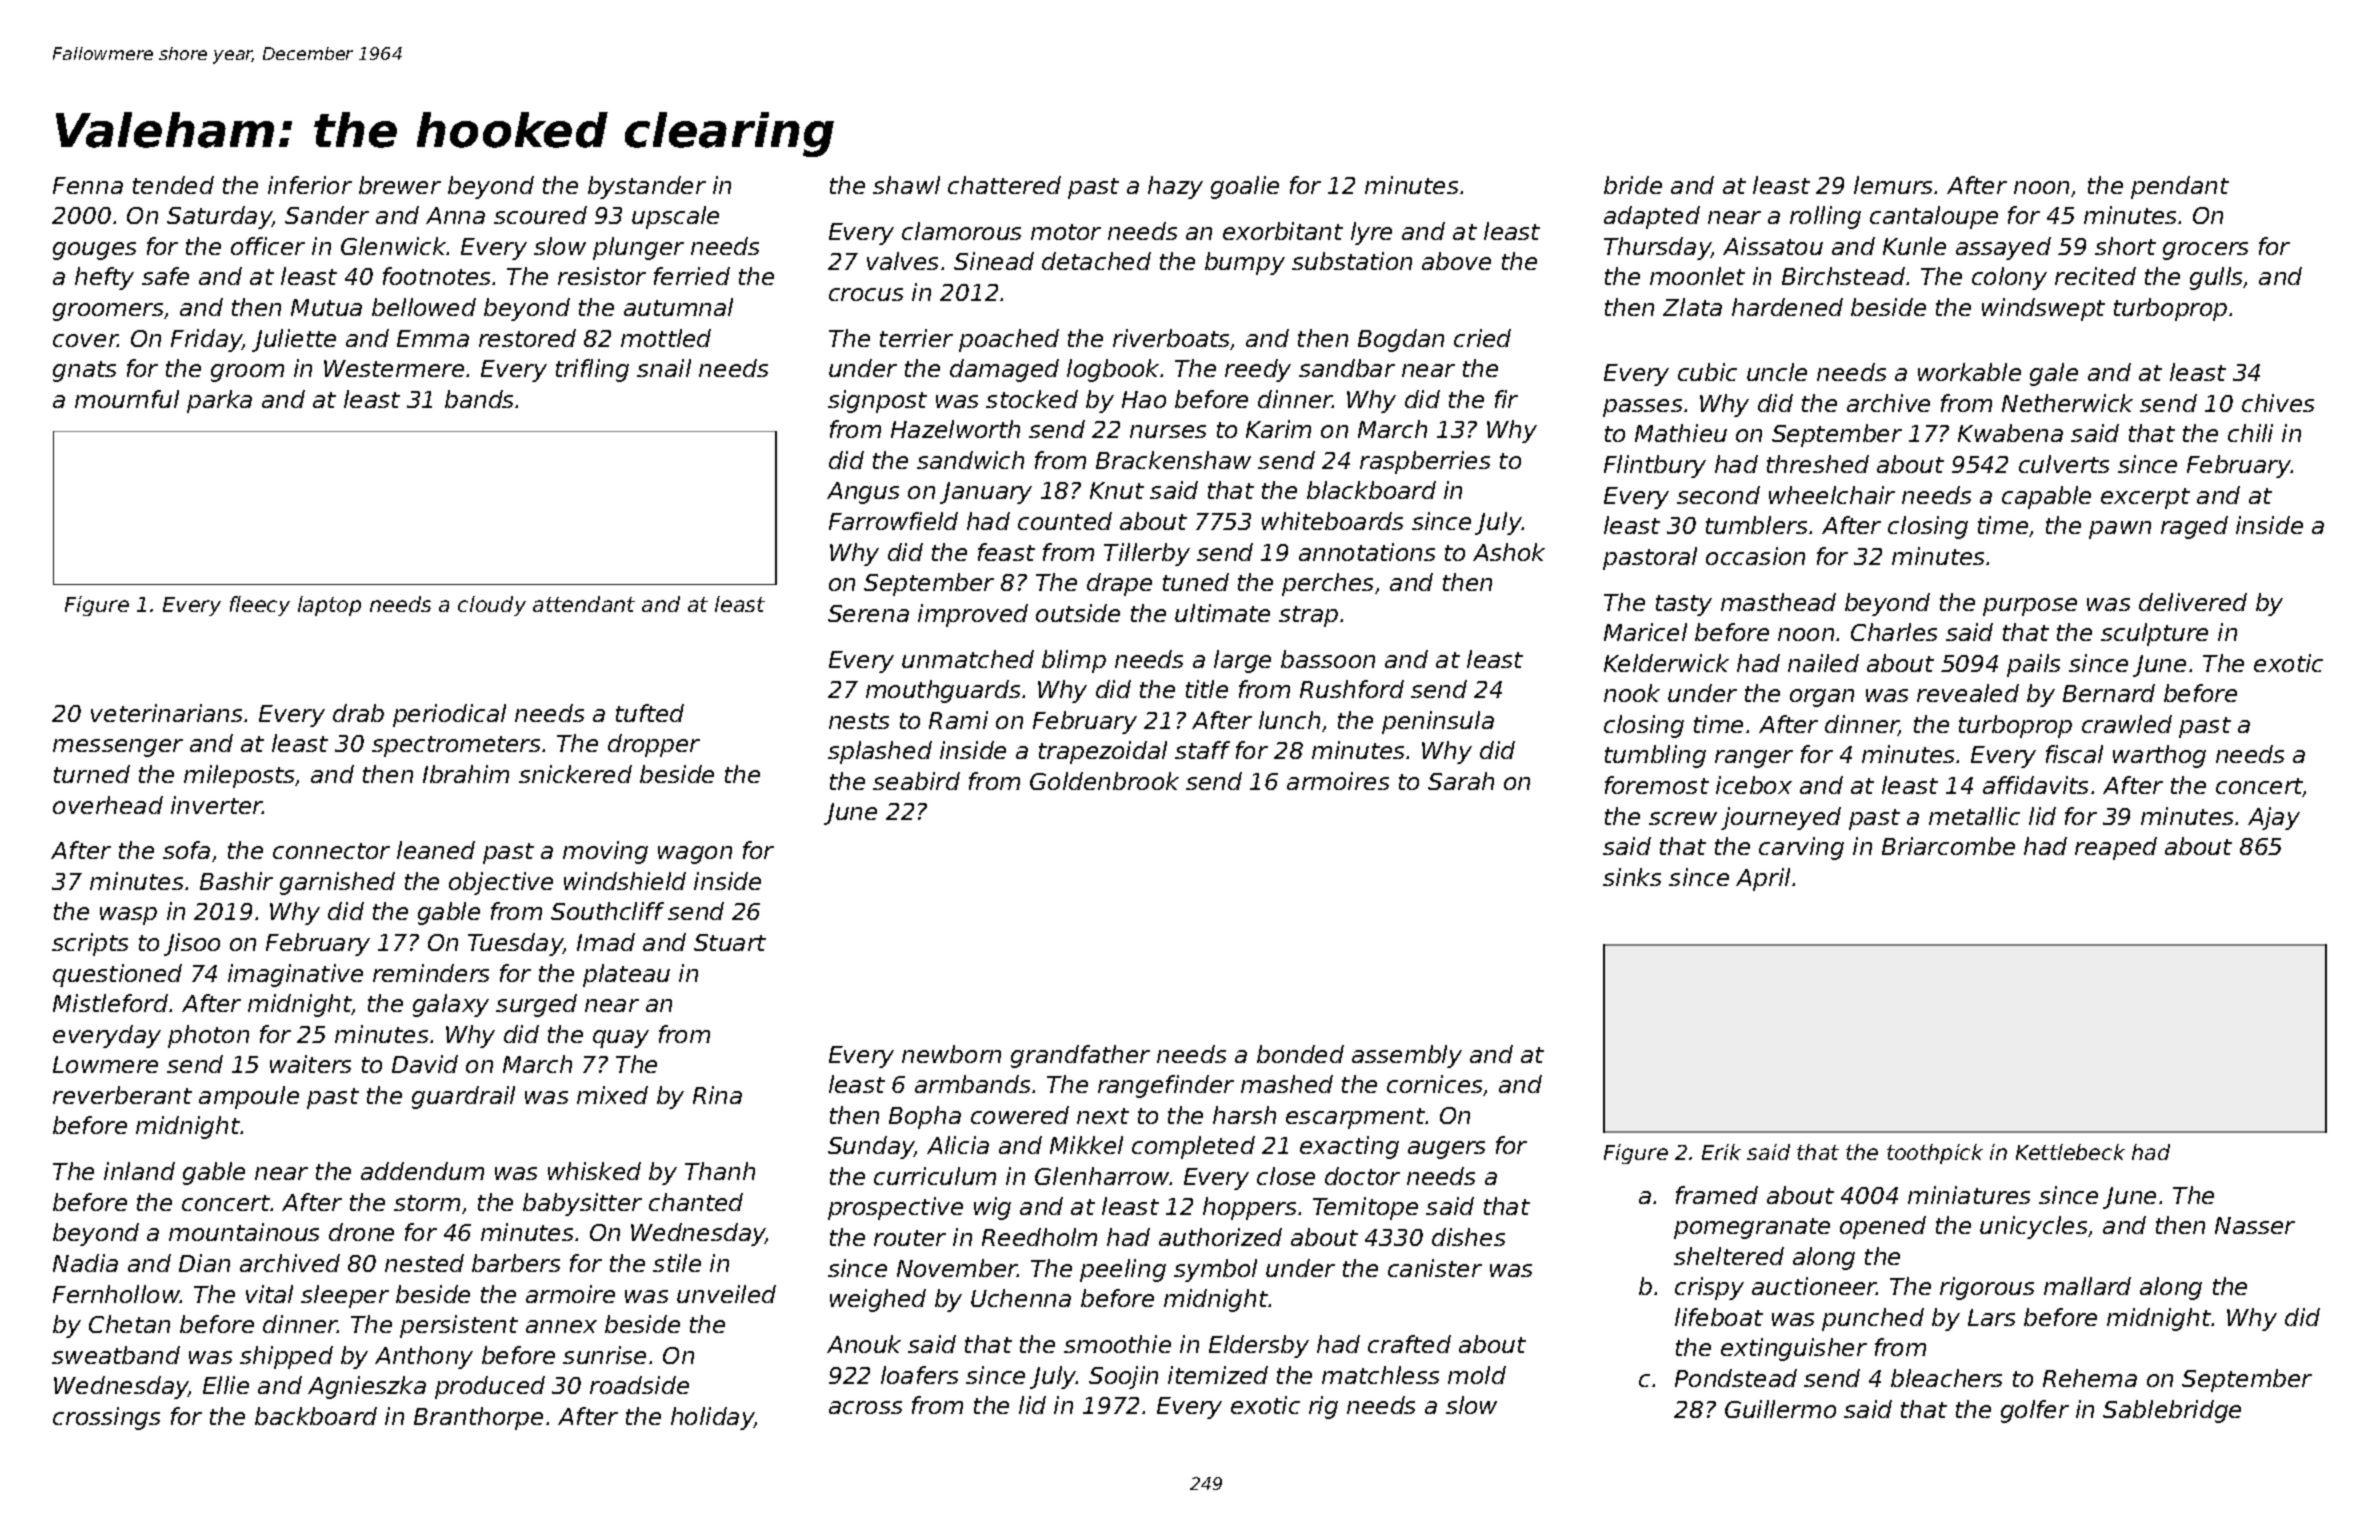 The image size is (2380, 1540). What do you see at coordinates (2109, 693) in the image?
I see `Bernard` at bounding box center [2109, 693].
